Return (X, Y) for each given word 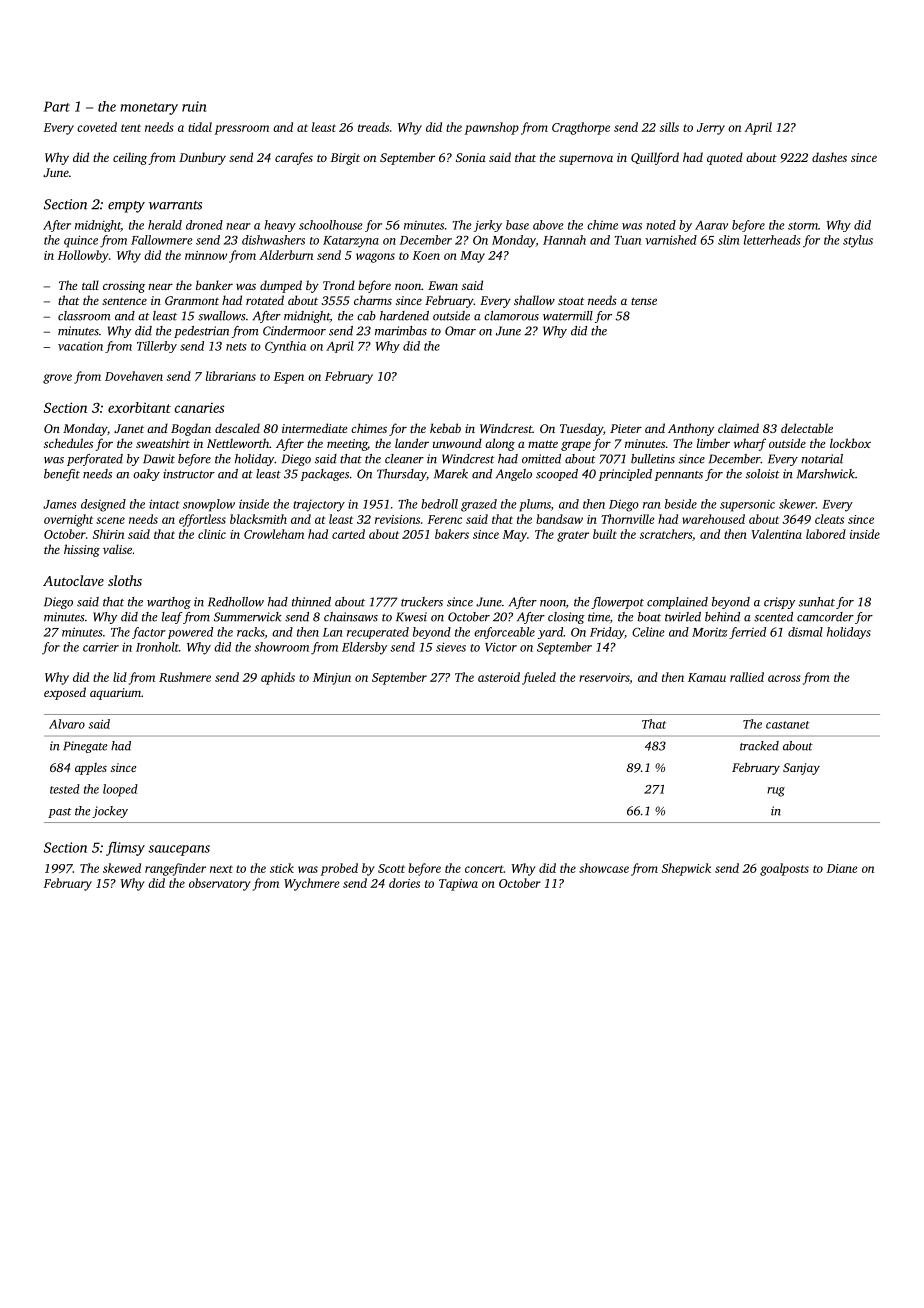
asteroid (499, 677)
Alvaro (67, 724)
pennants (679, 476)
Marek (451, 474)
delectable (807, 428)
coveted (97, 127)
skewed (122, 868)
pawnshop (492, 128)
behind (722, 617)
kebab (445, 428)
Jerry (711, 129)
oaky (146, 475)
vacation (80, 346)
